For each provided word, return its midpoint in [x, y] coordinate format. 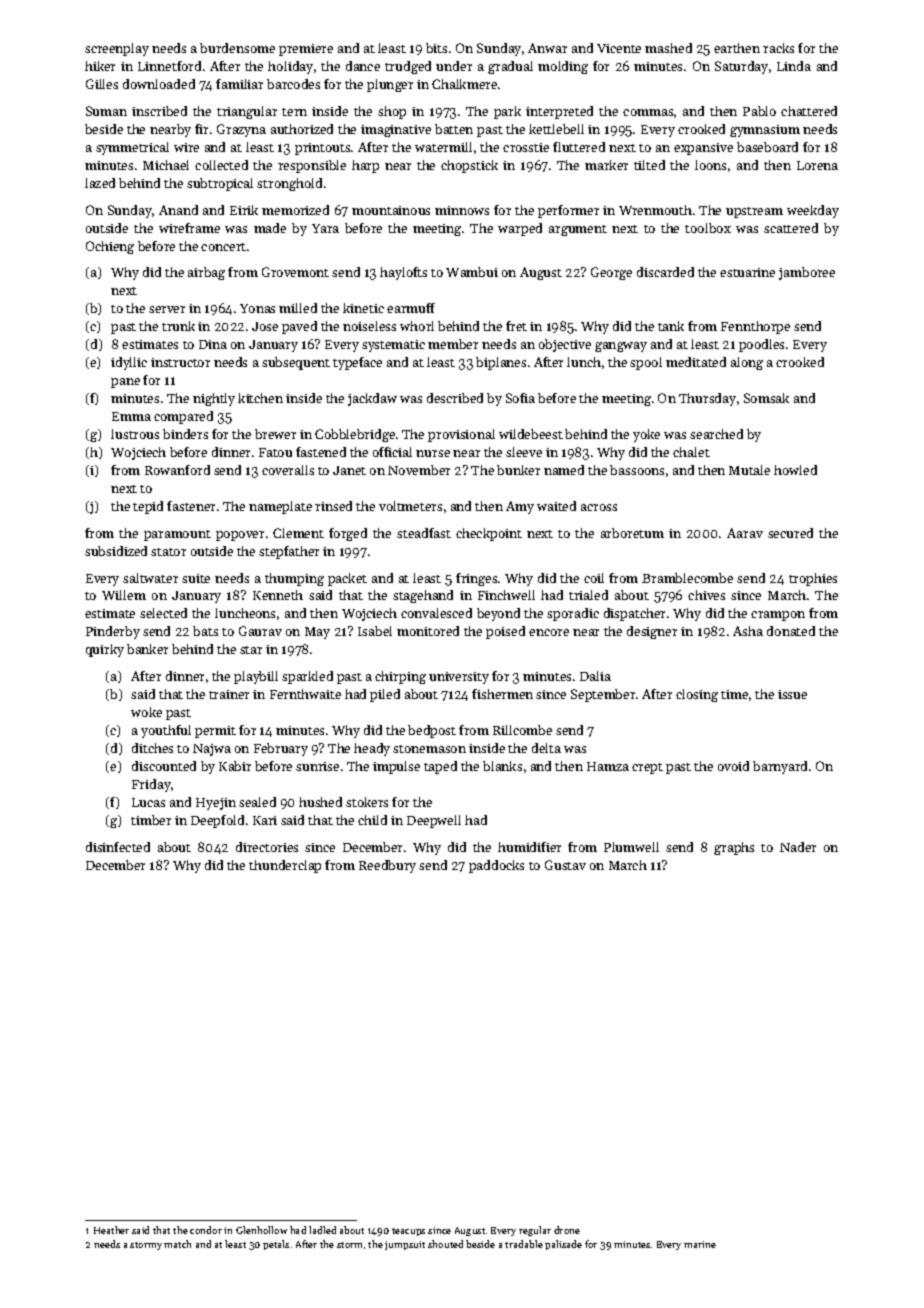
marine [700, 1244]
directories [267, 847]
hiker [100, 66]
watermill [443, 147]
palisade [563, 1245]
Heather [111, 1230]
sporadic [573, 614]
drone [567, 1230]
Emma [131, 416]
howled [795, 470]
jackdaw [372, 399]
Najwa [212, 750]
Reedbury [387, 866]
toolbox [708, 228]
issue [792, 694]
